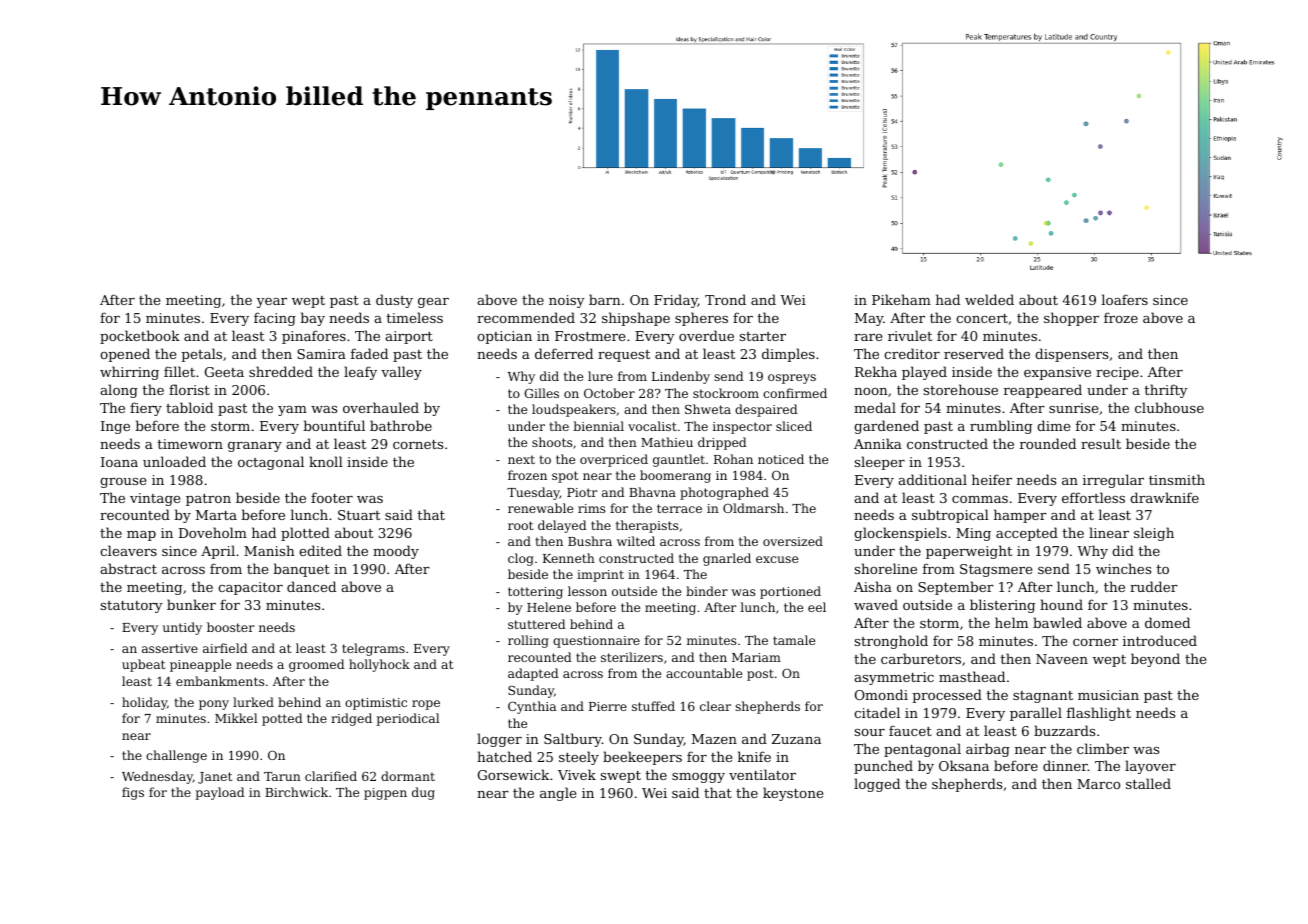 The width and height of the screenshot is (1308, 924). Describe the element at coordinates (706, 335) in the screenshot. I see `overdue` at that location.
